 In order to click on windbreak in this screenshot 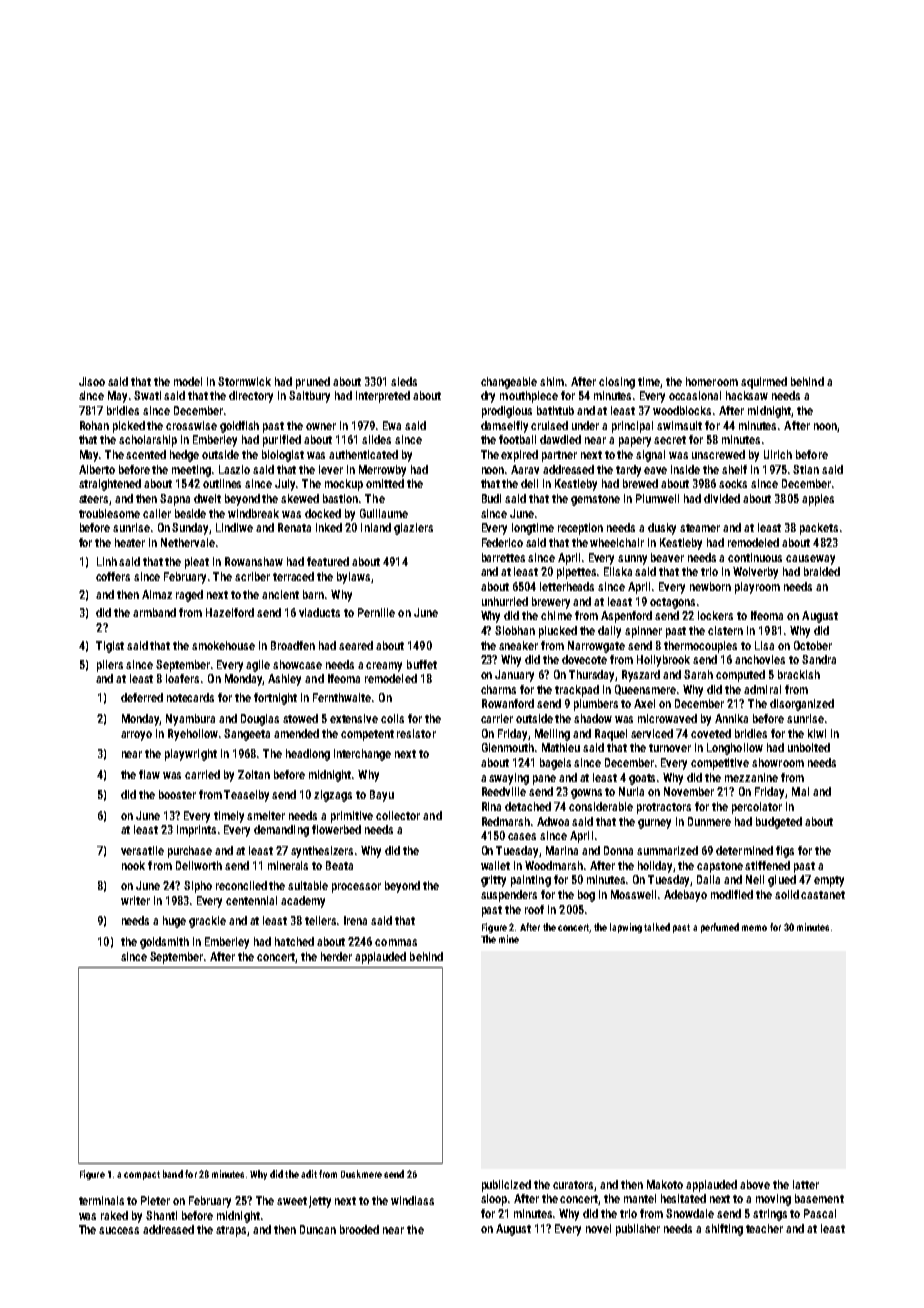, I will do `click(253, 513)`.
